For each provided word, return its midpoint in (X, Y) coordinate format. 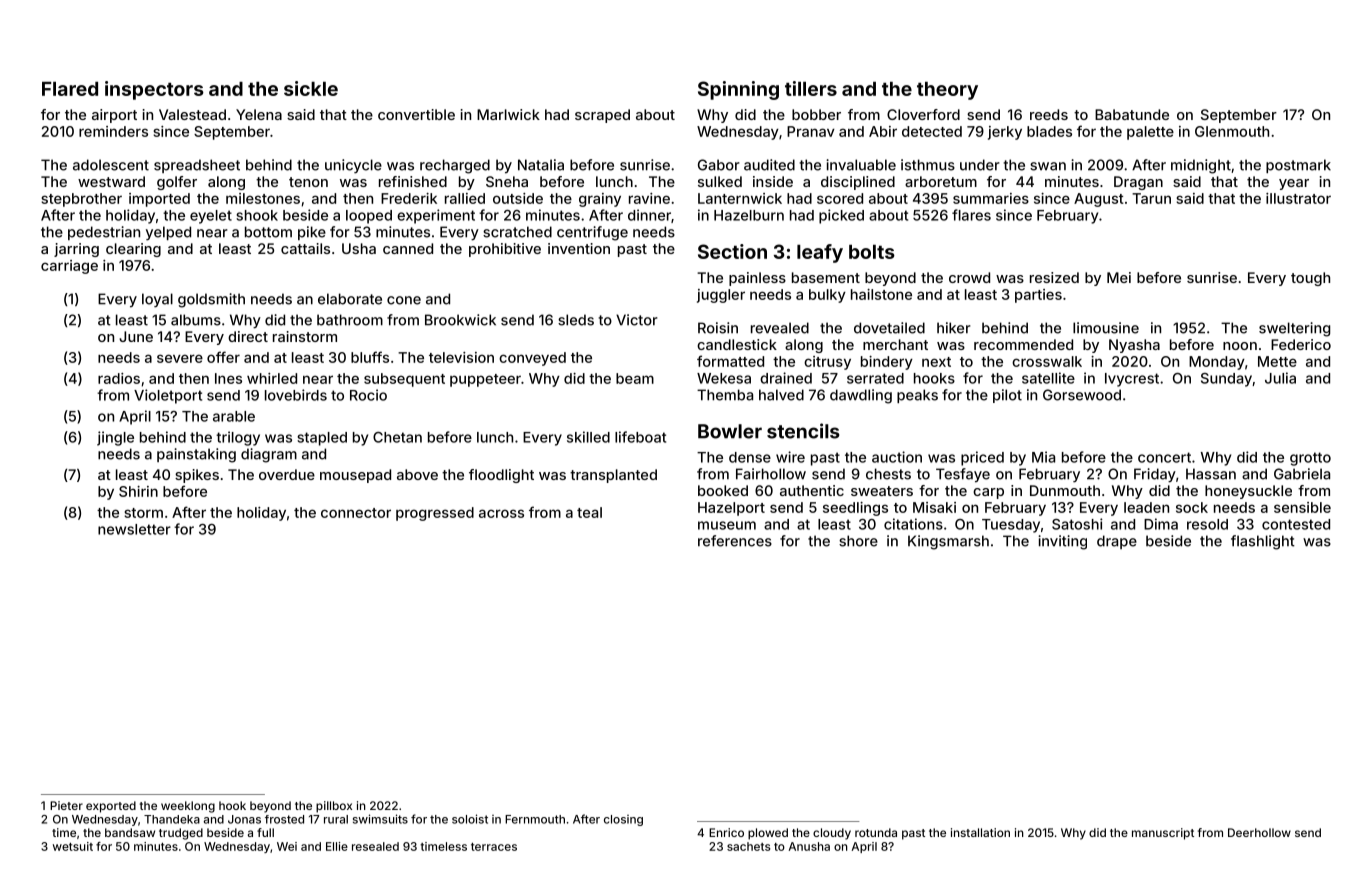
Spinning (738, 90)
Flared (70, 89)
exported (111, 807)
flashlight (1263, 542)
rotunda (876, 832)
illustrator (1298, 198)
